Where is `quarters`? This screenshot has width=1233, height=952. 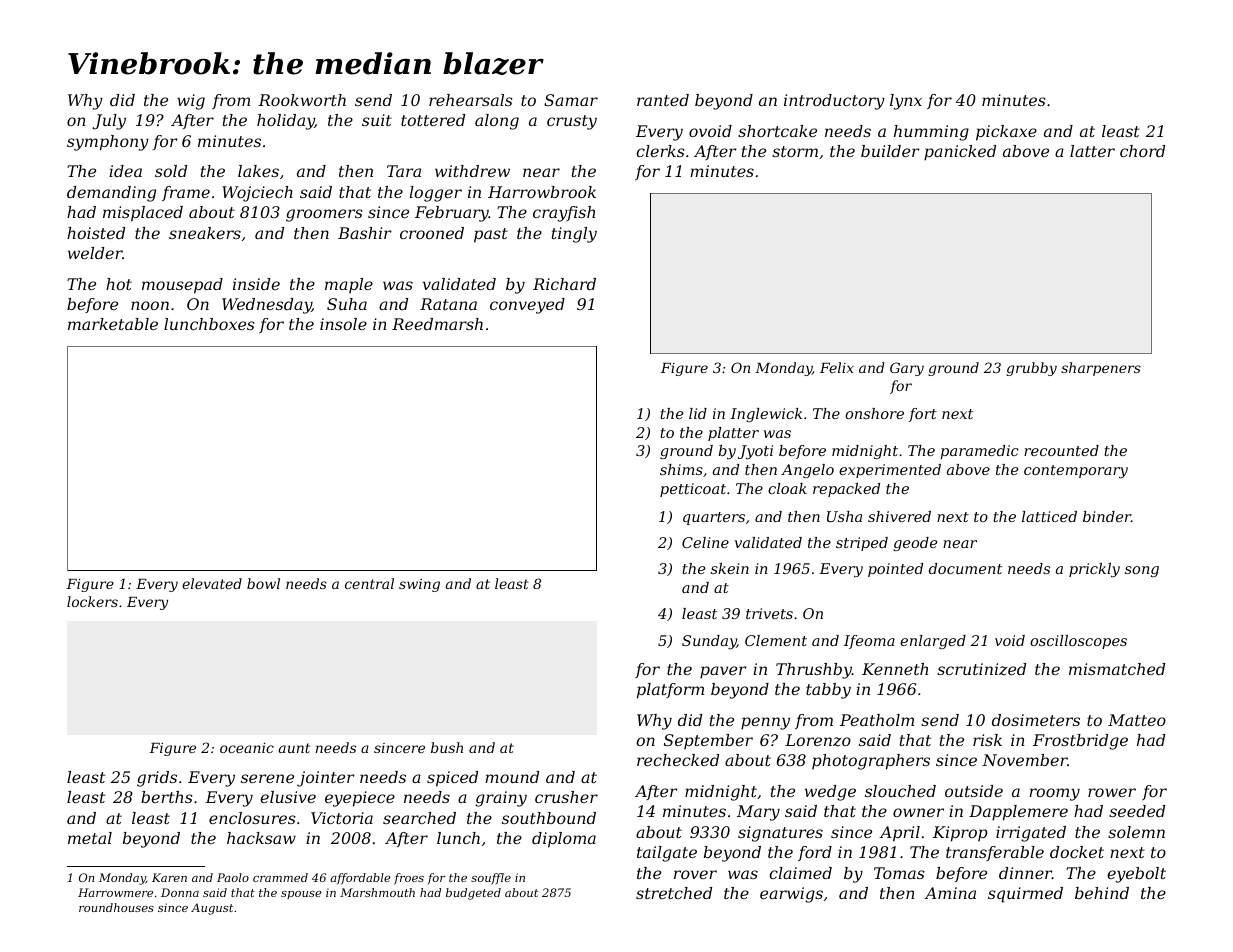
quarters is located at coordinates (714, 518).
